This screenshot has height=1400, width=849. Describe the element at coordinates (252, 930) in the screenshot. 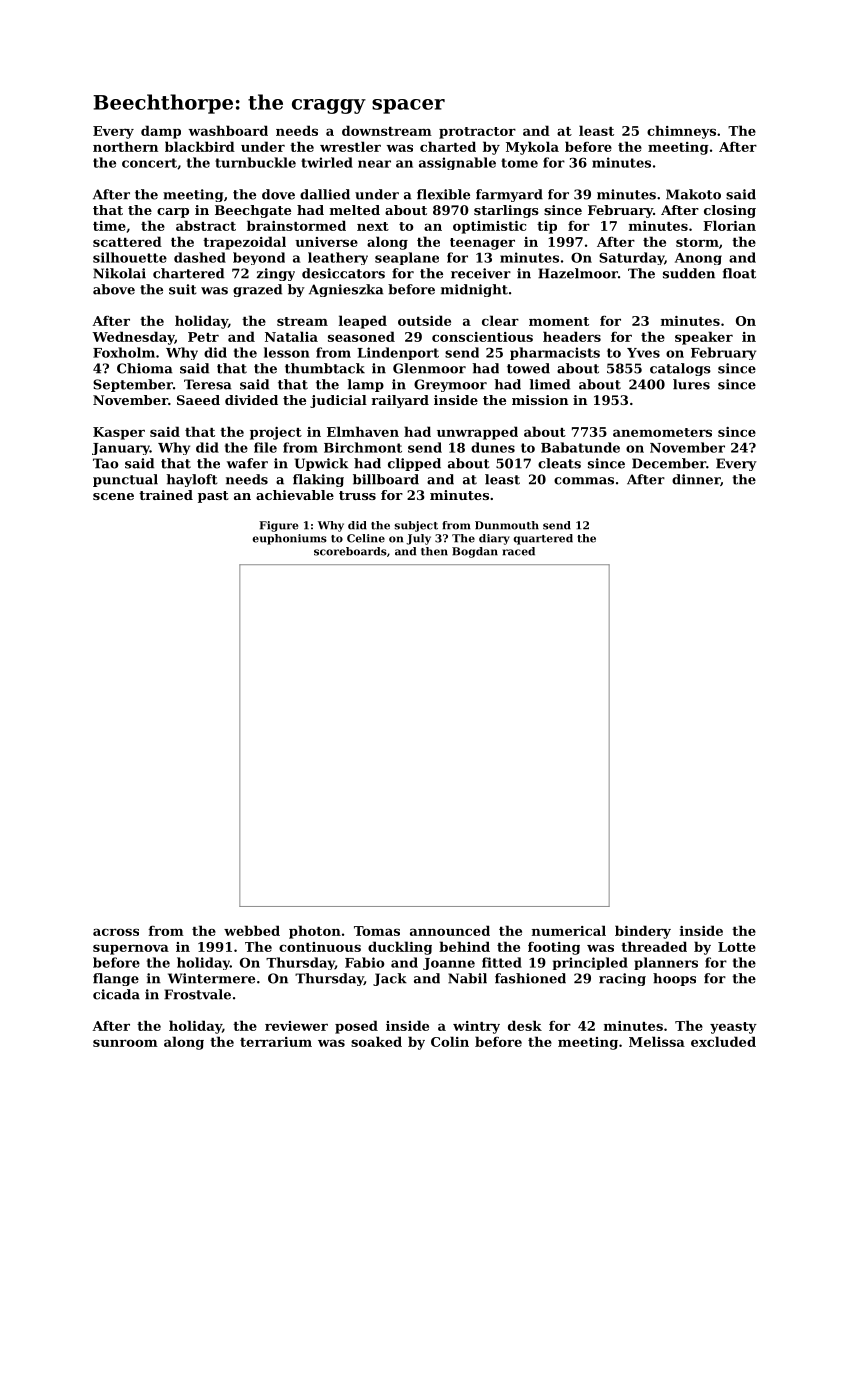

I see `webbed` at that location.
